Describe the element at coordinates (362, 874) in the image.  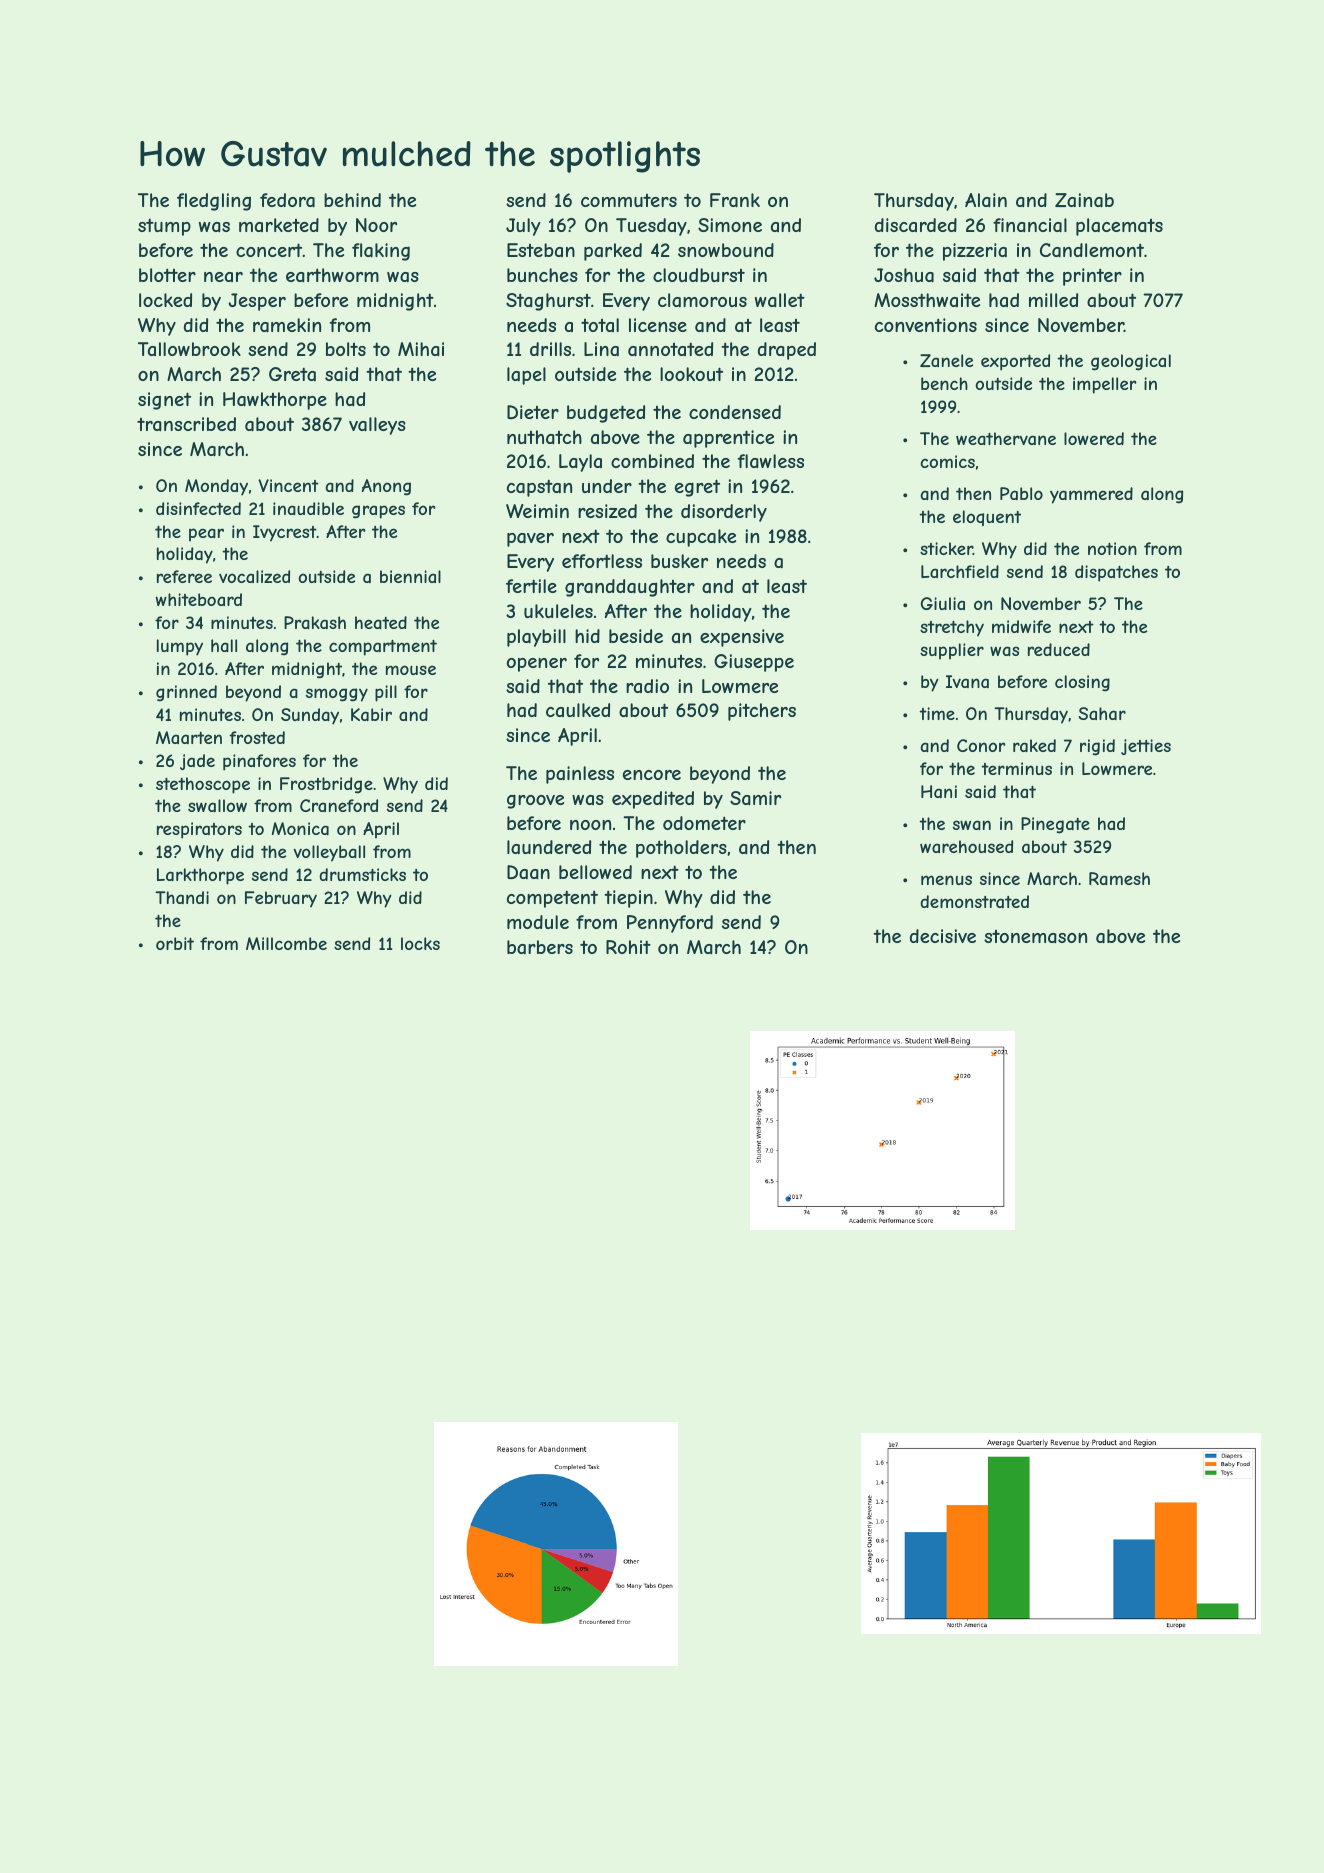
I see `drumsticks` at that location.
